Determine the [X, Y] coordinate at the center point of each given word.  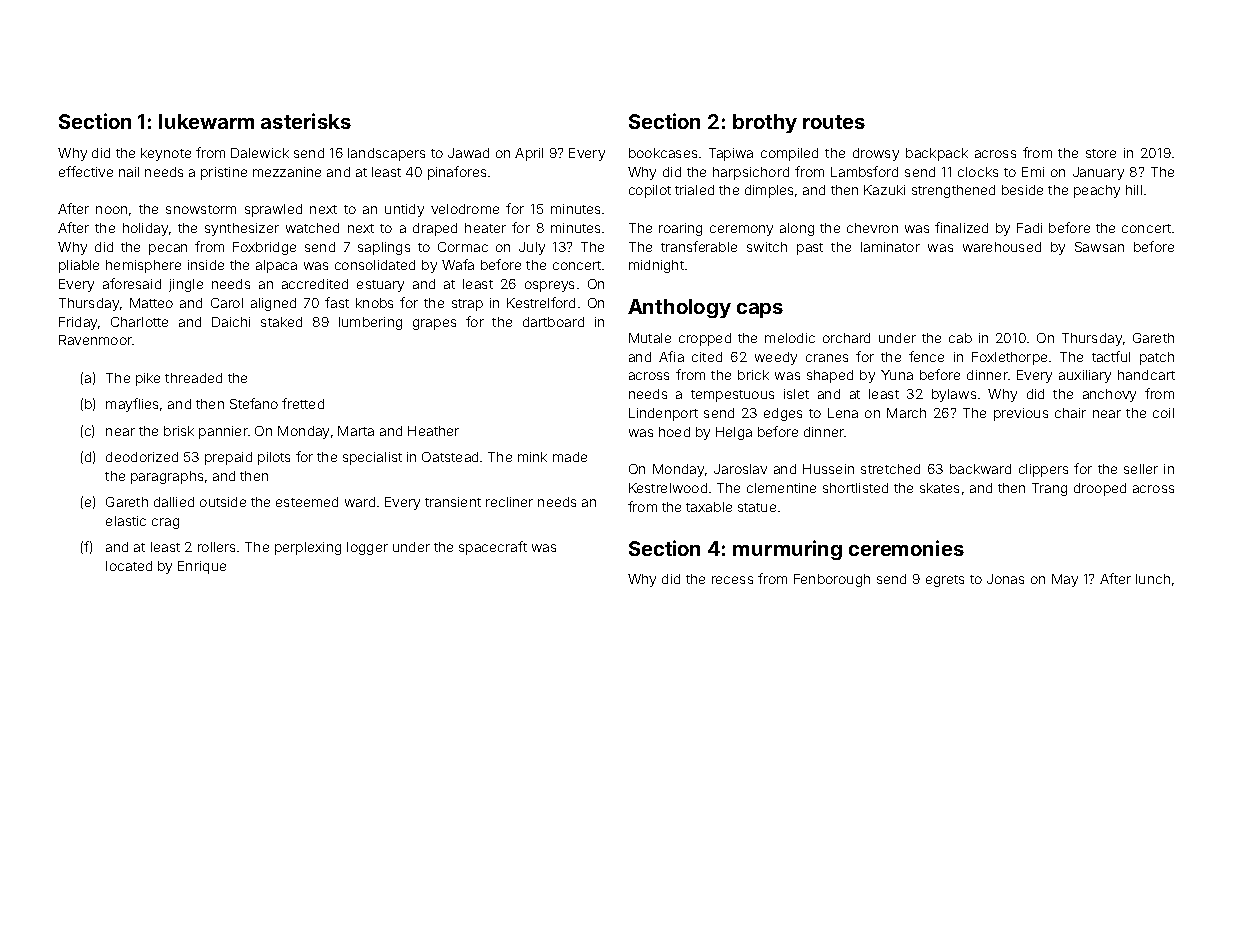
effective [86, 171]
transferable [699, 246]
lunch [1153, 579]
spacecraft [493, 548]
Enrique [202, 567]
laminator [890, 247]
